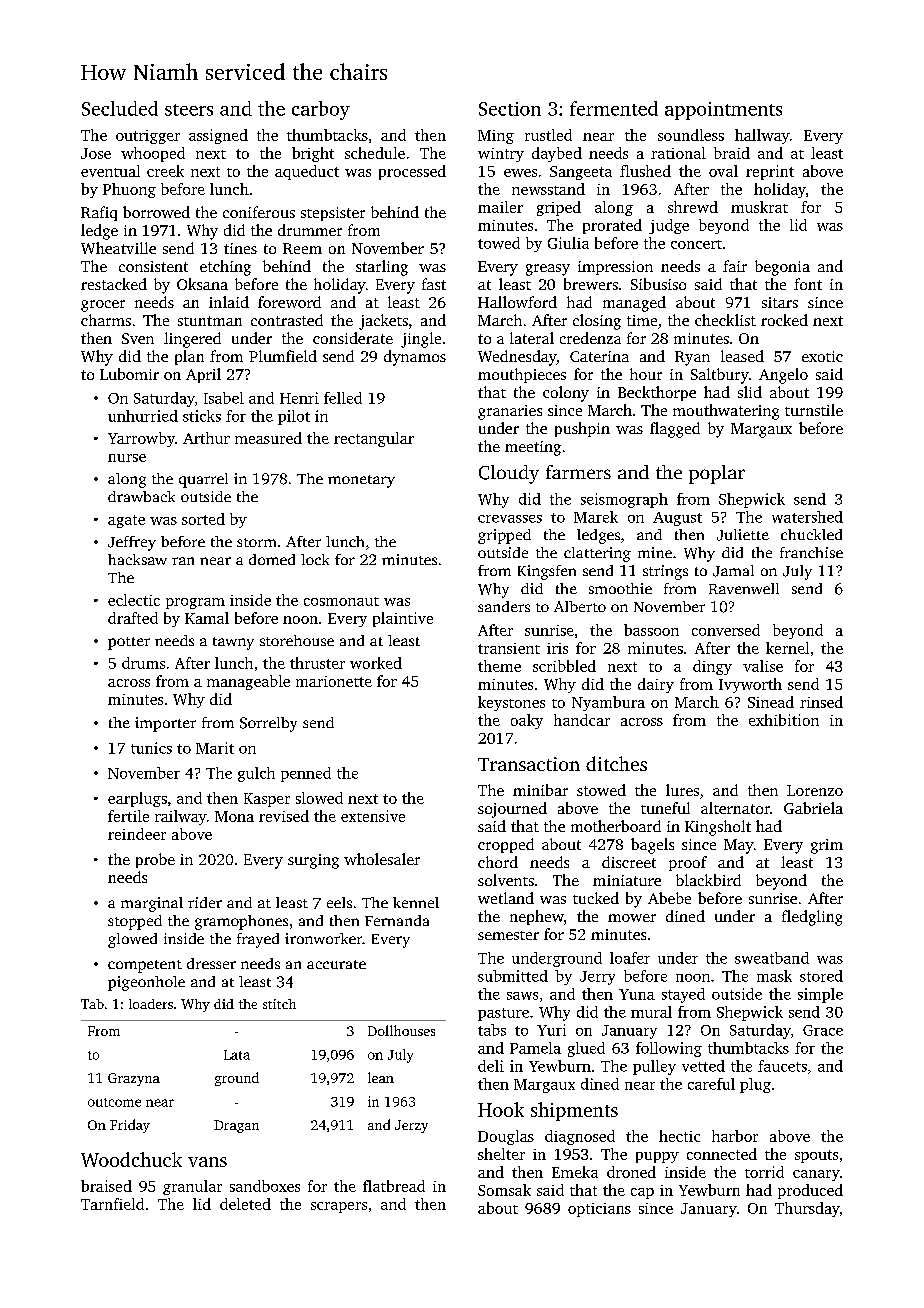 Image resolution: width=924 pixels, height=1308 pixels. I want to click on lock, so click(315, 559).
